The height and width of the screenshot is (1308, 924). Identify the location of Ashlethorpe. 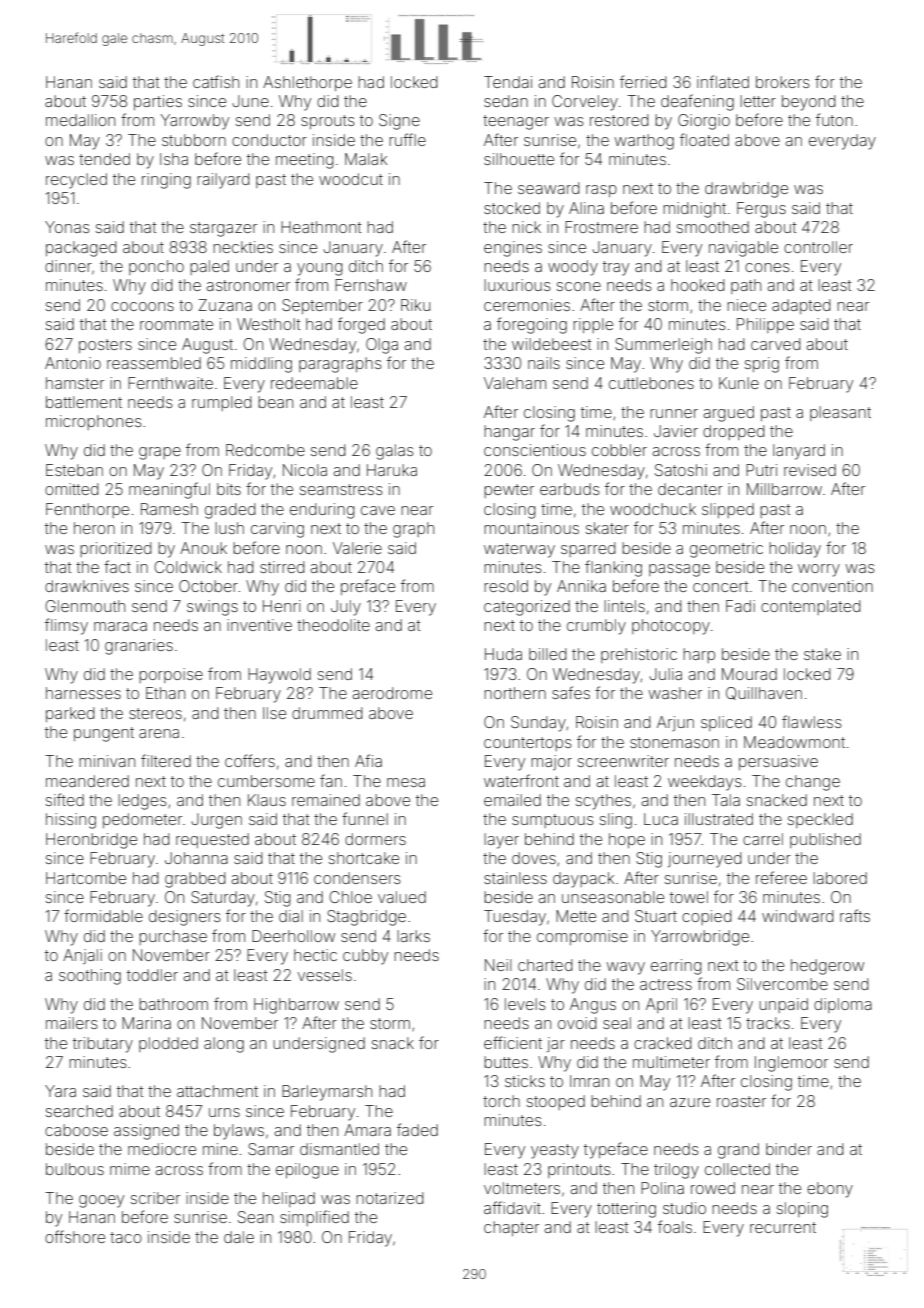
(307, 83).
